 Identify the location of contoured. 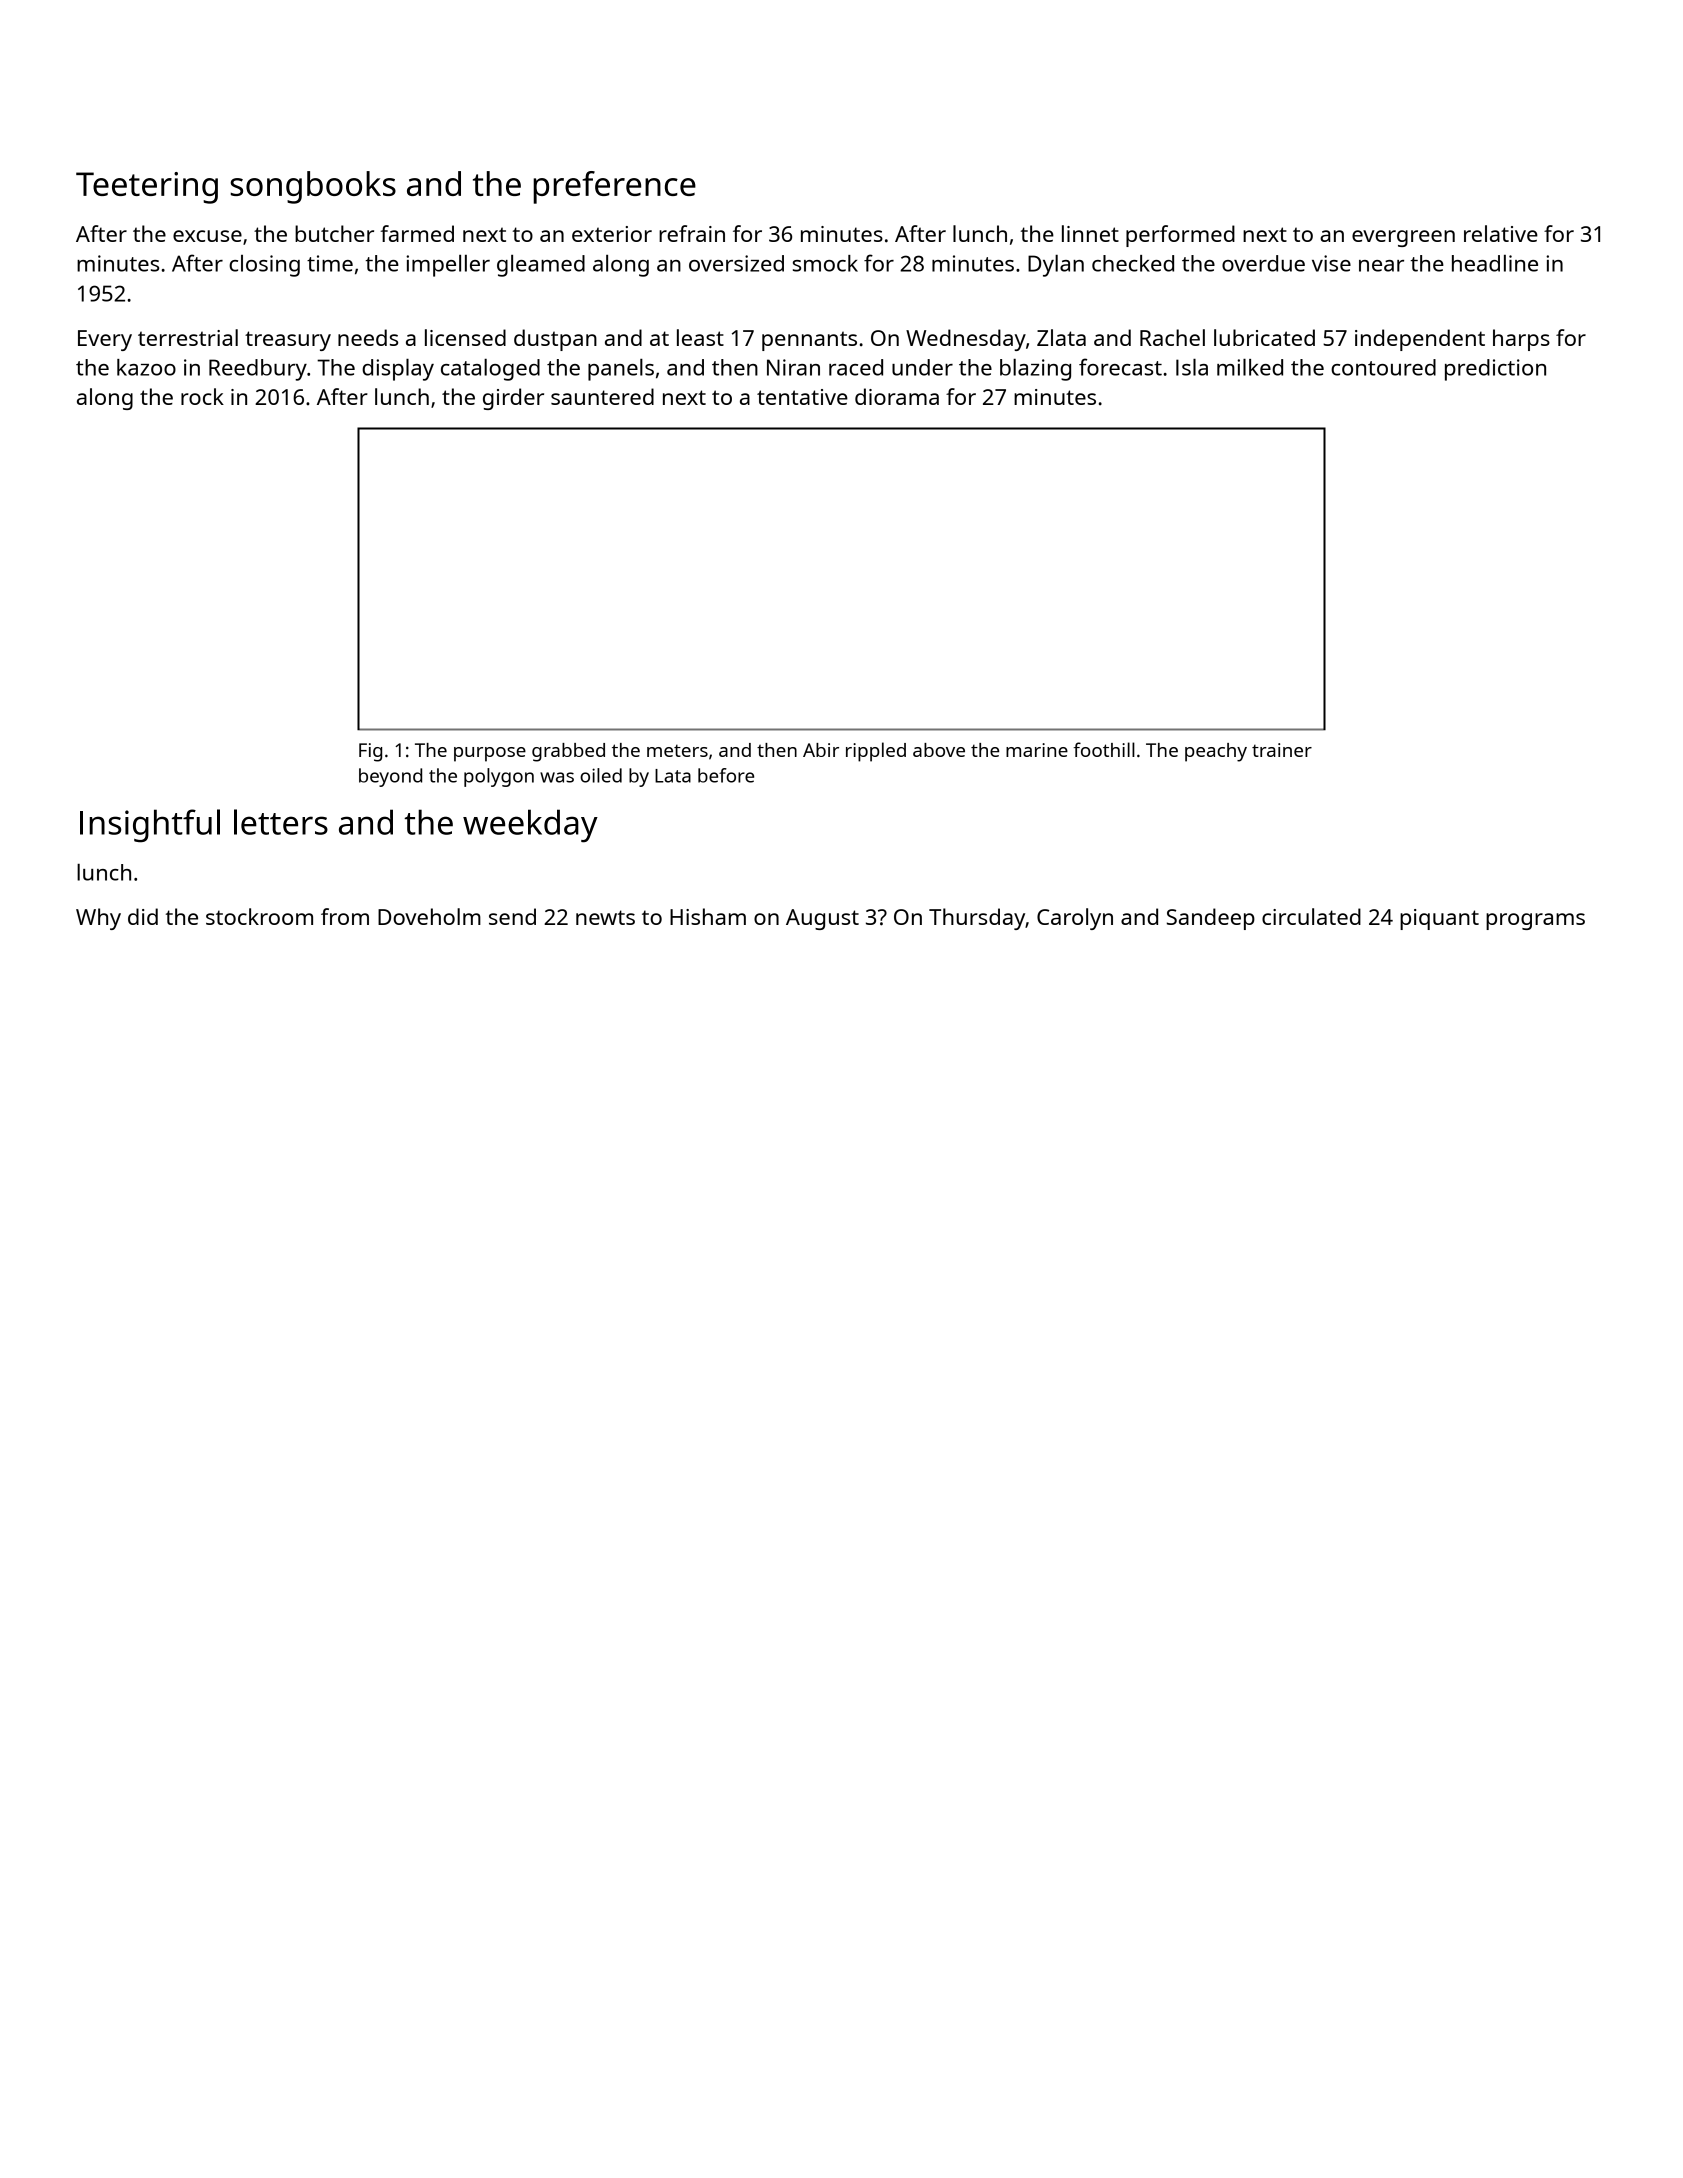
(1383, 367).
